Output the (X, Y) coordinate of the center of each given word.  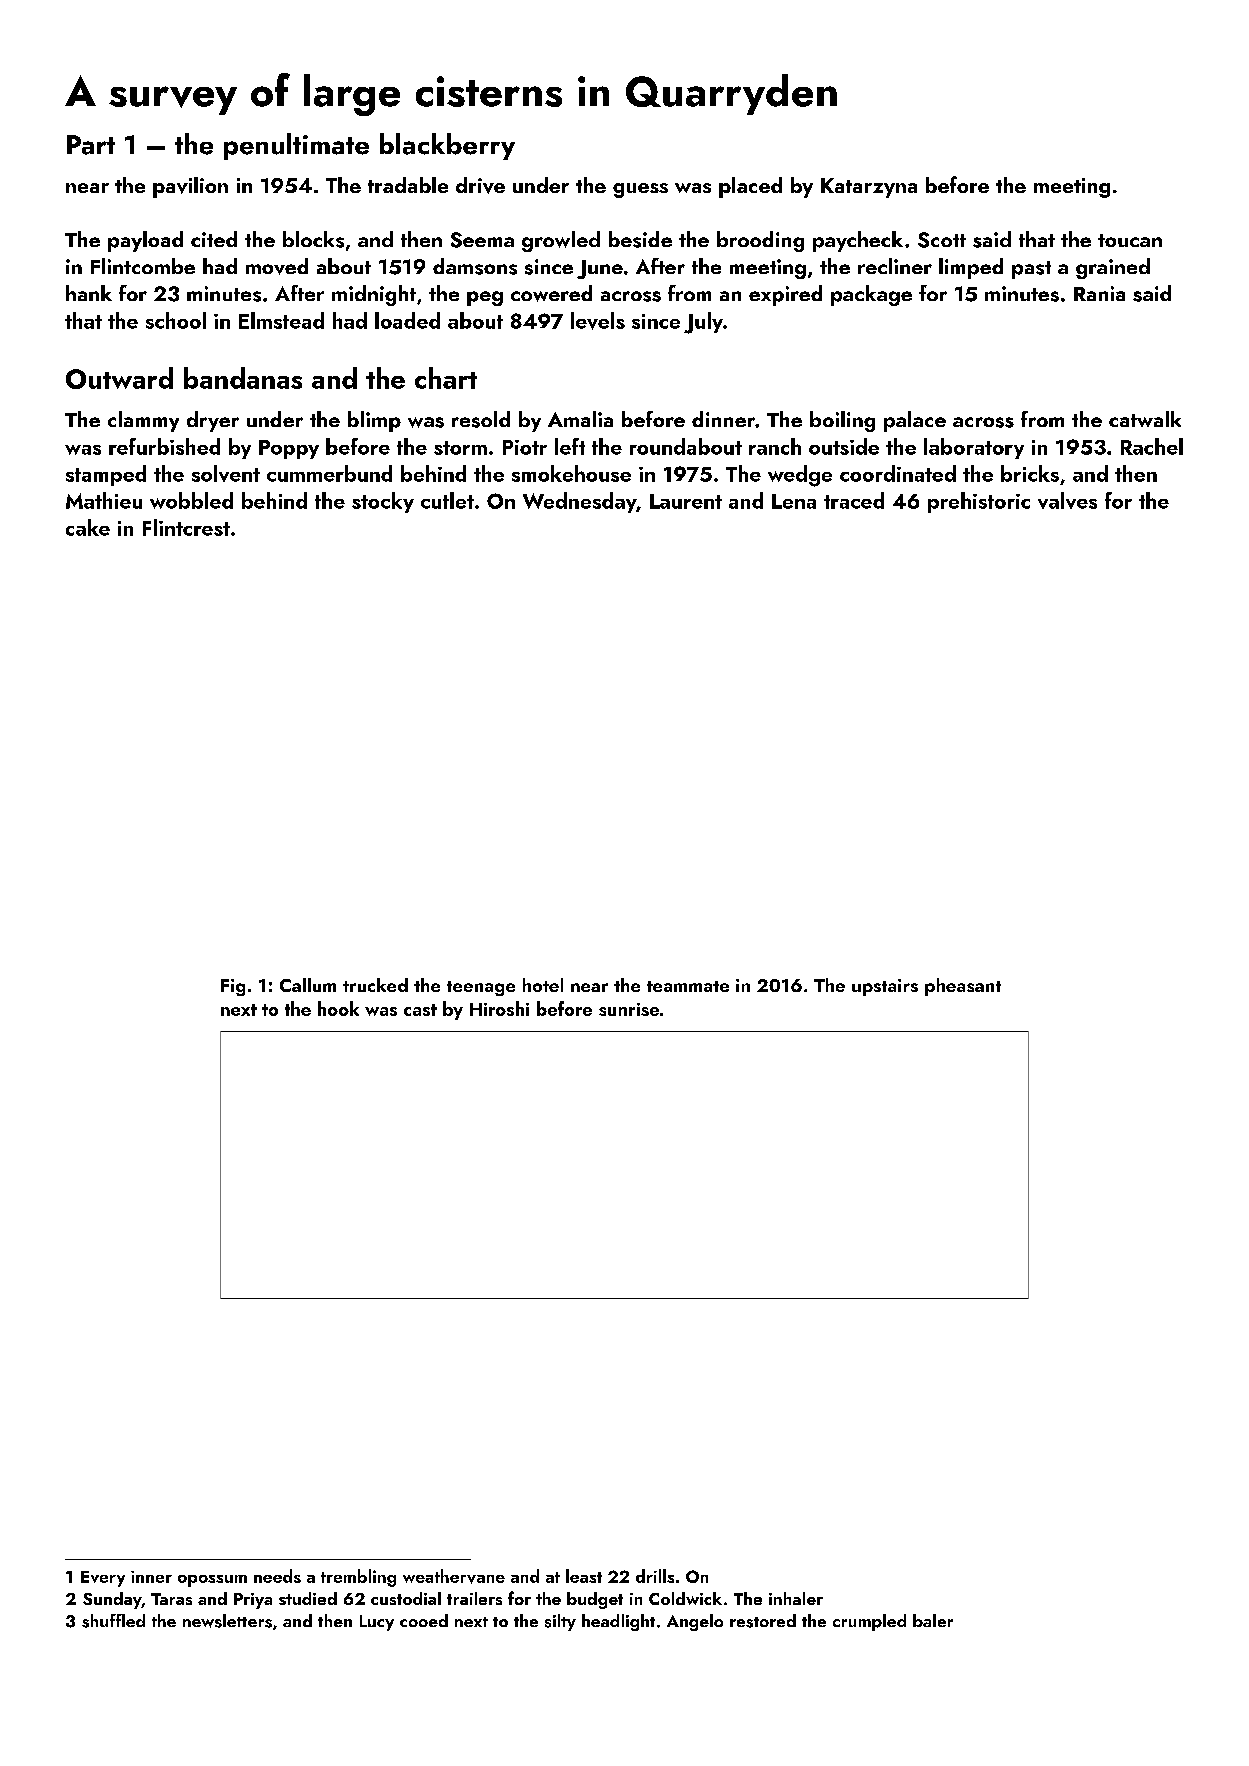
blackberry (447, 146)
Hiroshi (499, 1008)
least (584, 1576)
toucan (1130, 240)
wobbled (191, 500)
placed (750, 187)
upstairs (885, 987)
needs (277, 1576)
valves (1067, 500)
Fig (233, 987)
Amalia (580, 419)
